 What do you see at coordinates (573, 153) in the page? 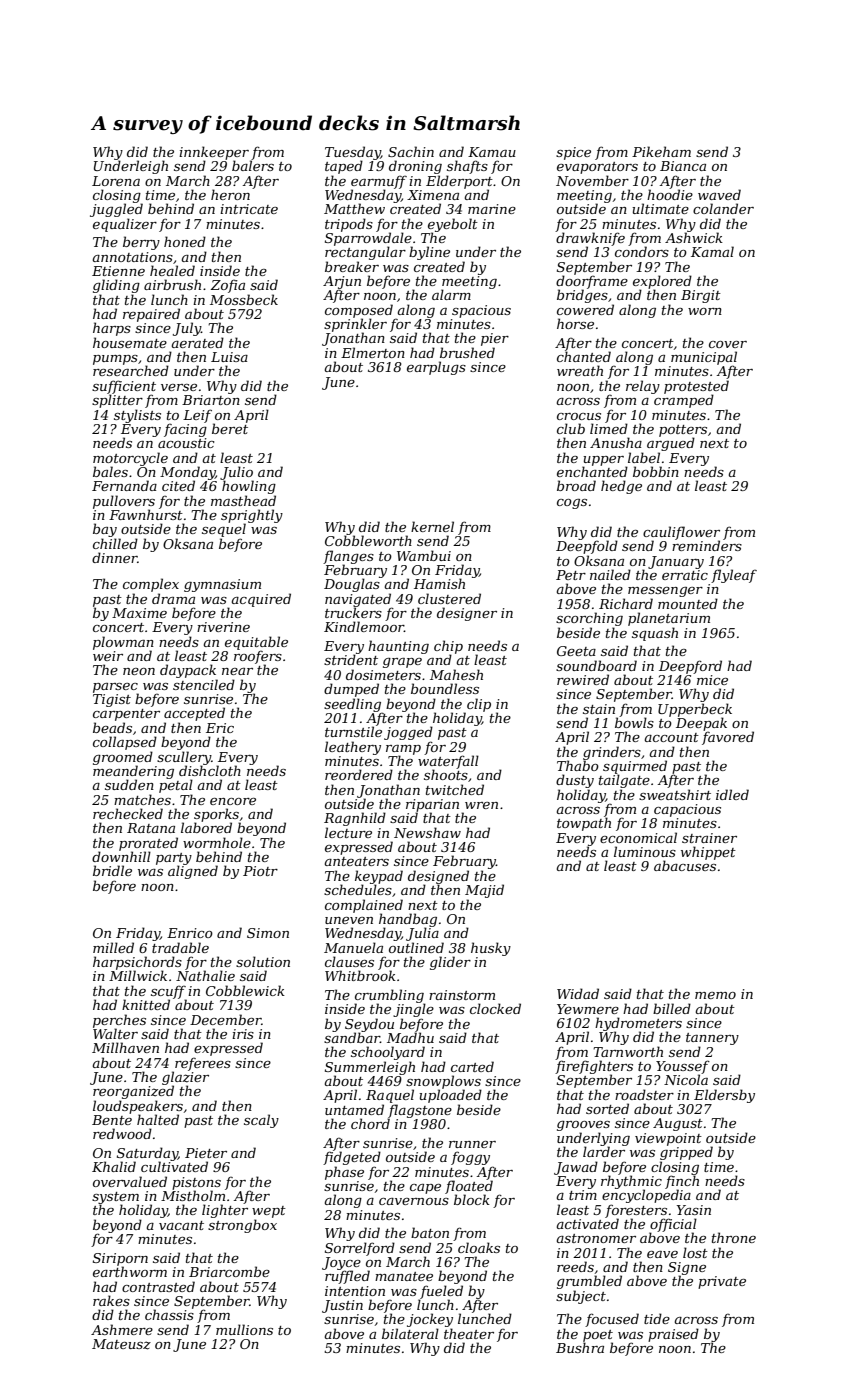
I see `spice` at bounding box center [573, 153].
